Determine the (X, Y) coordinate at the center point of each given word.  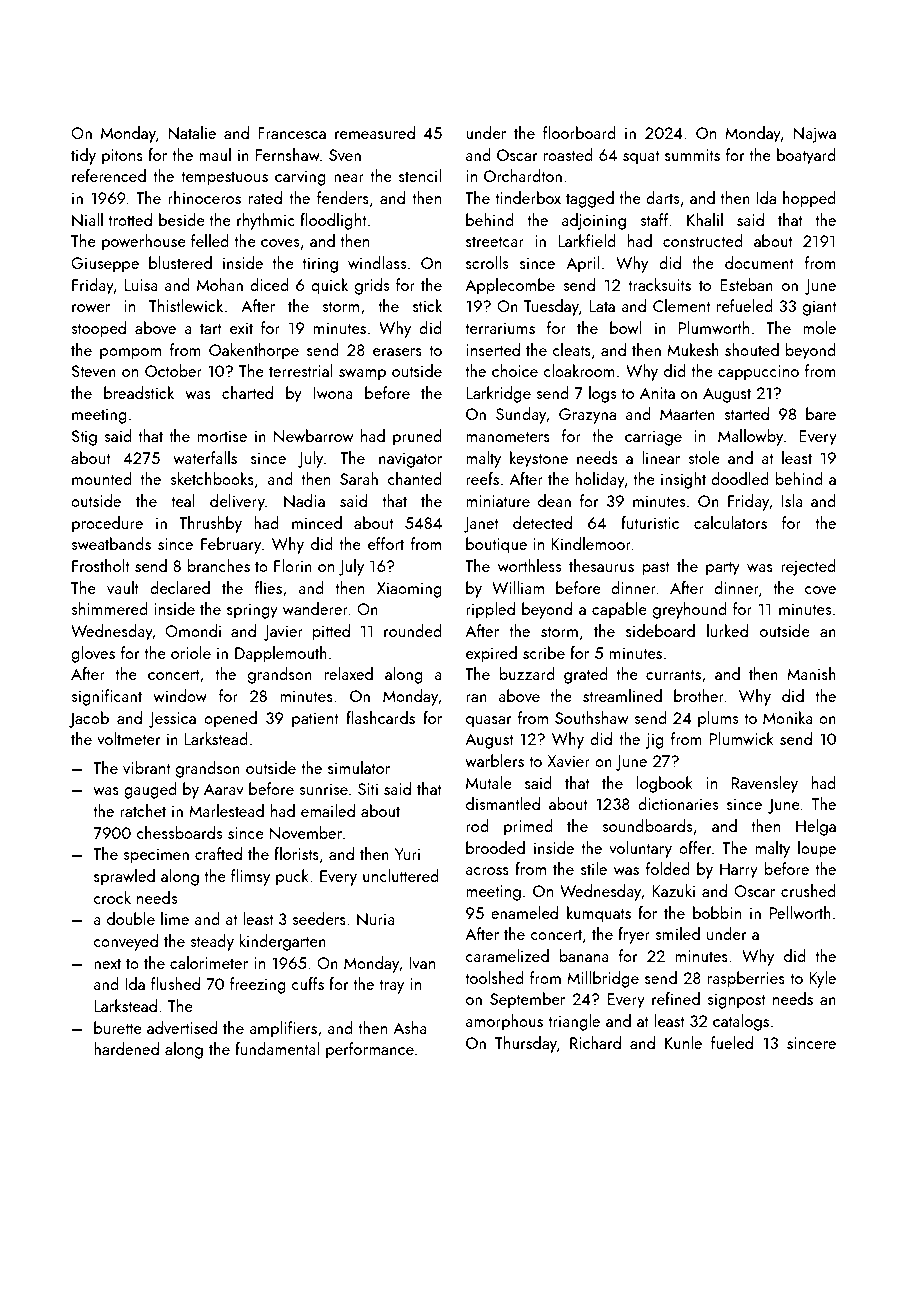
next (107, 963)
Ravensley (765, 784)
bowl (626, 327)
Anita (657, 393)
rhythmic (266, 221)
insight (683, 480)
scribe (544, 652)
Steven (94, 371)
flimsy (250, 877)
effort (386, 543)
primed (528, 827)
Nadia (304, 501)
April (582, 264)
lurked (727, 630)
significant (106, 697)
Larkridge (498, 394)
